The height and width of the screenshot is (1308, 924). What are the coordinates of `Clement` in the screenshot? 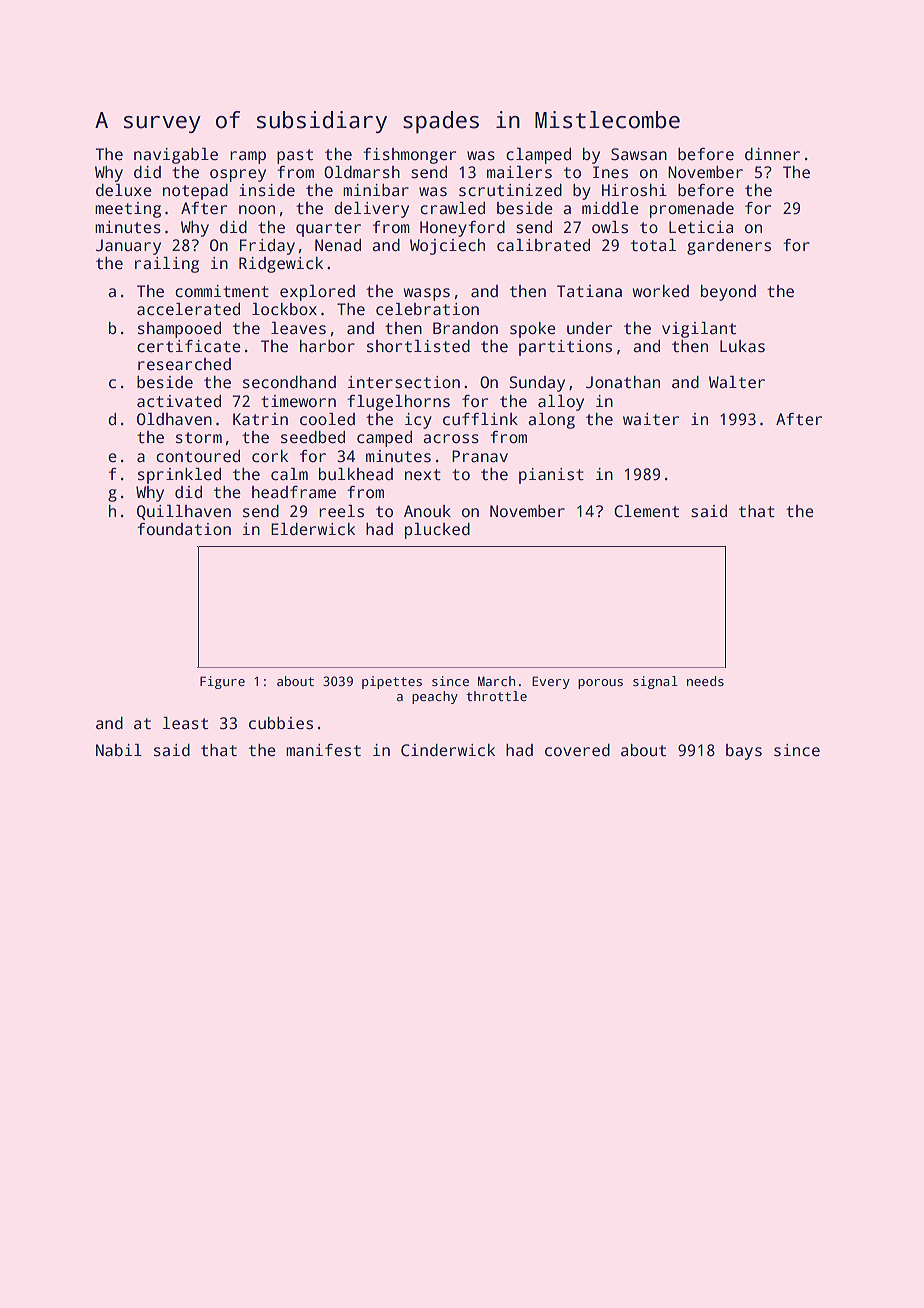 It's located at (646, 511).
